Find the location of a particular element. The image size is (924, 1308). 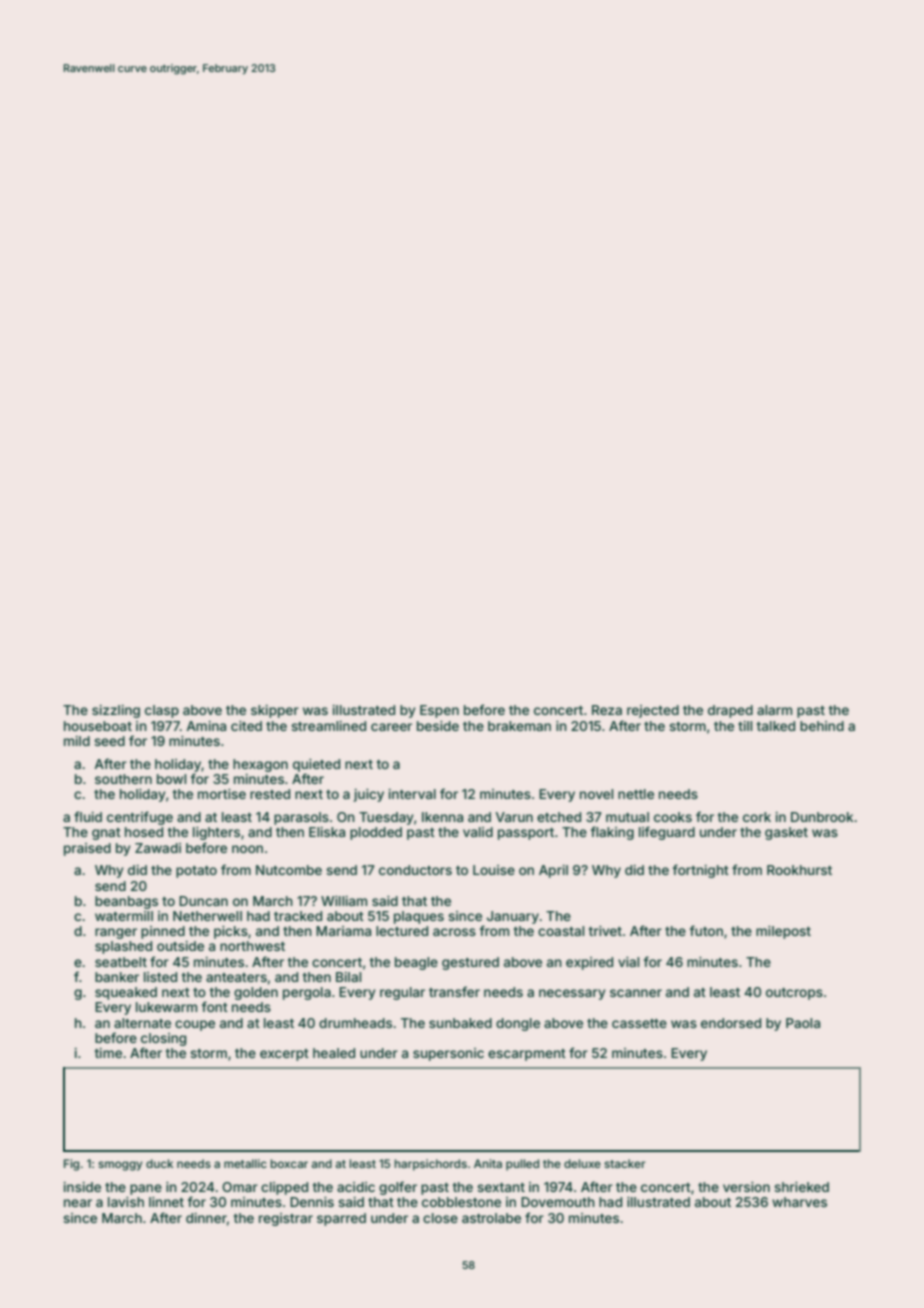

career is located at coordinates (391, 727).
